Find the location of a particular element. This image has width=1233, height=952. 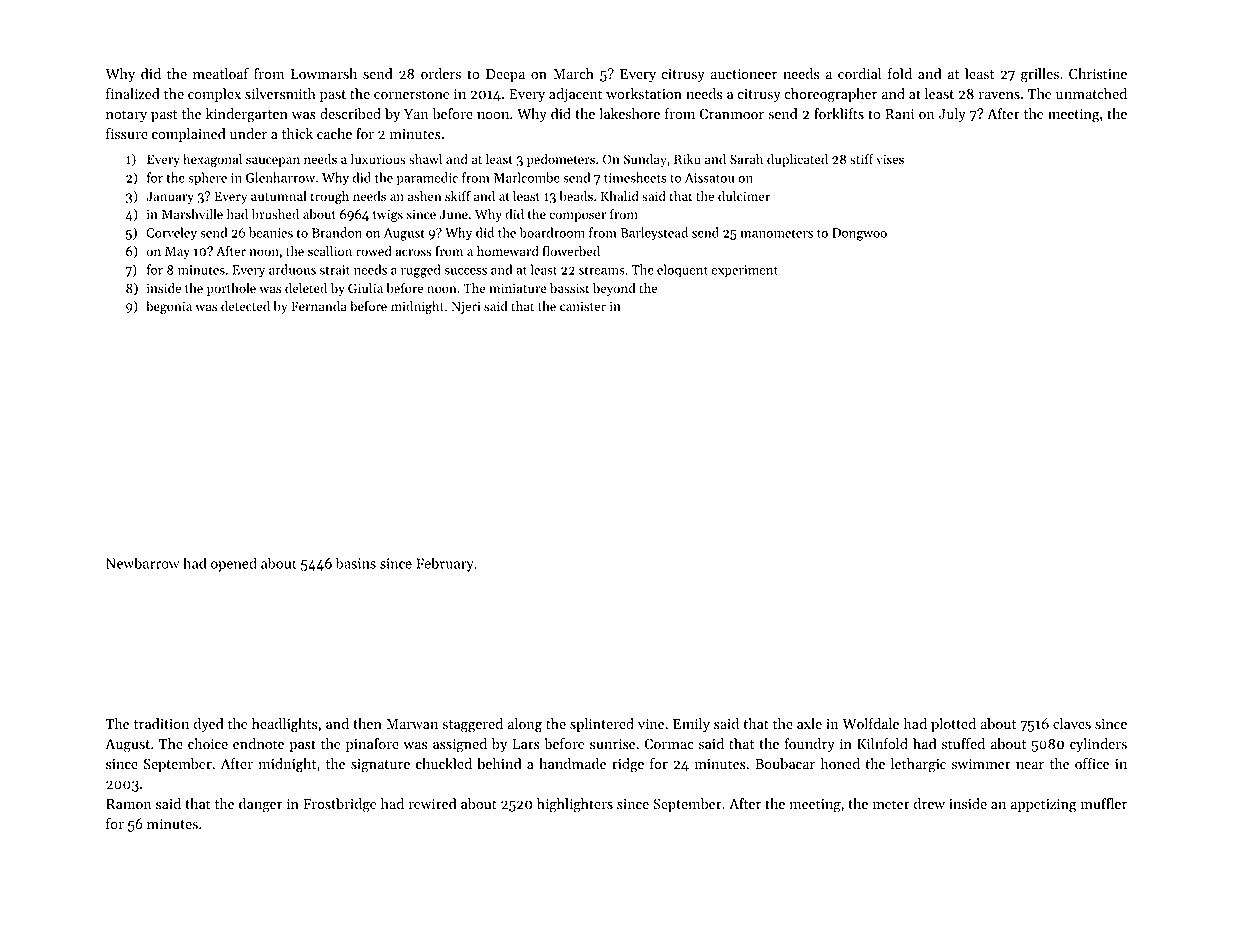

twigs is located at coordinates (388, 215).
